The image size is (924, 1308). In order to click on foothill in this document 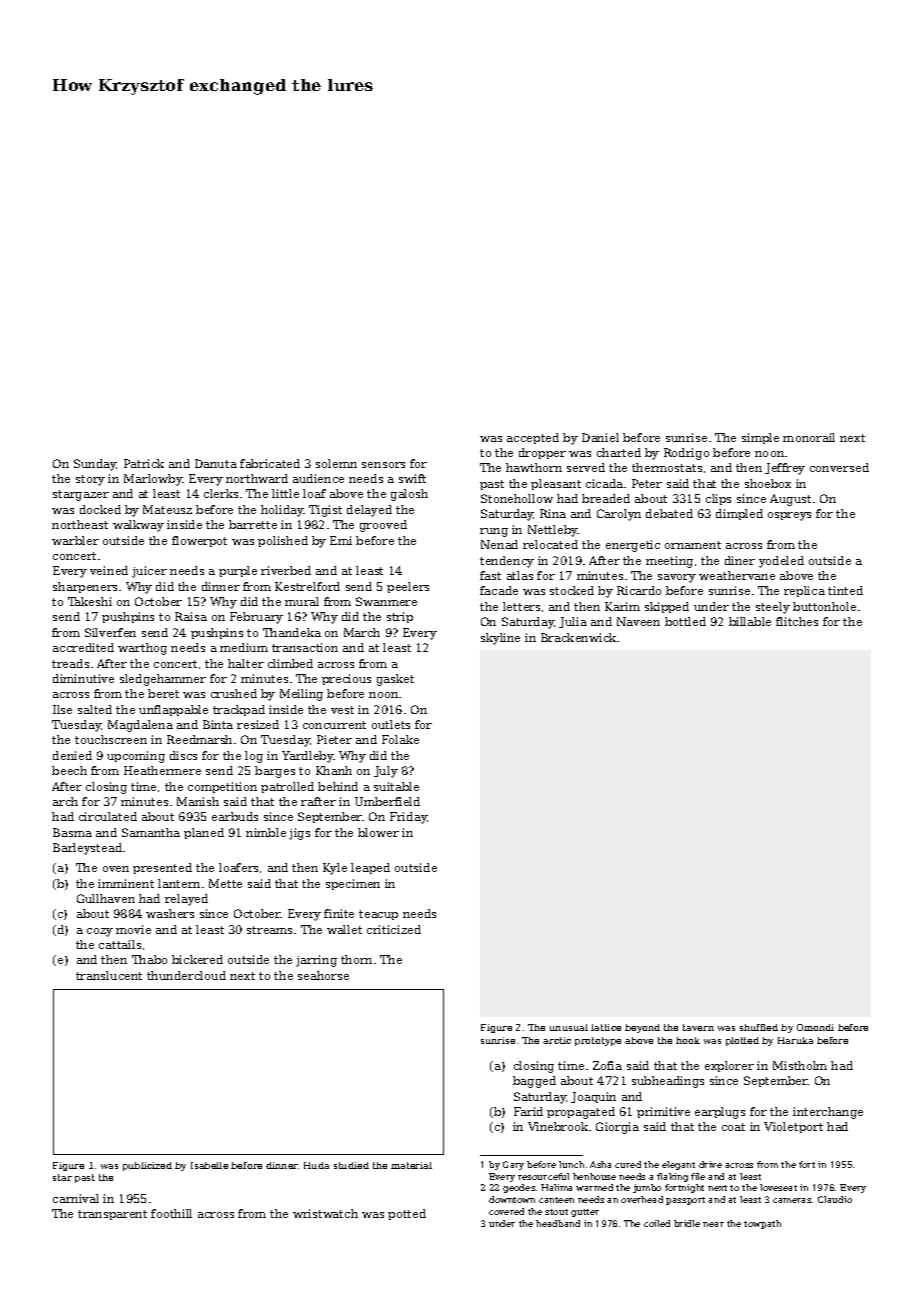, I will do `click(171, 1213)`.
